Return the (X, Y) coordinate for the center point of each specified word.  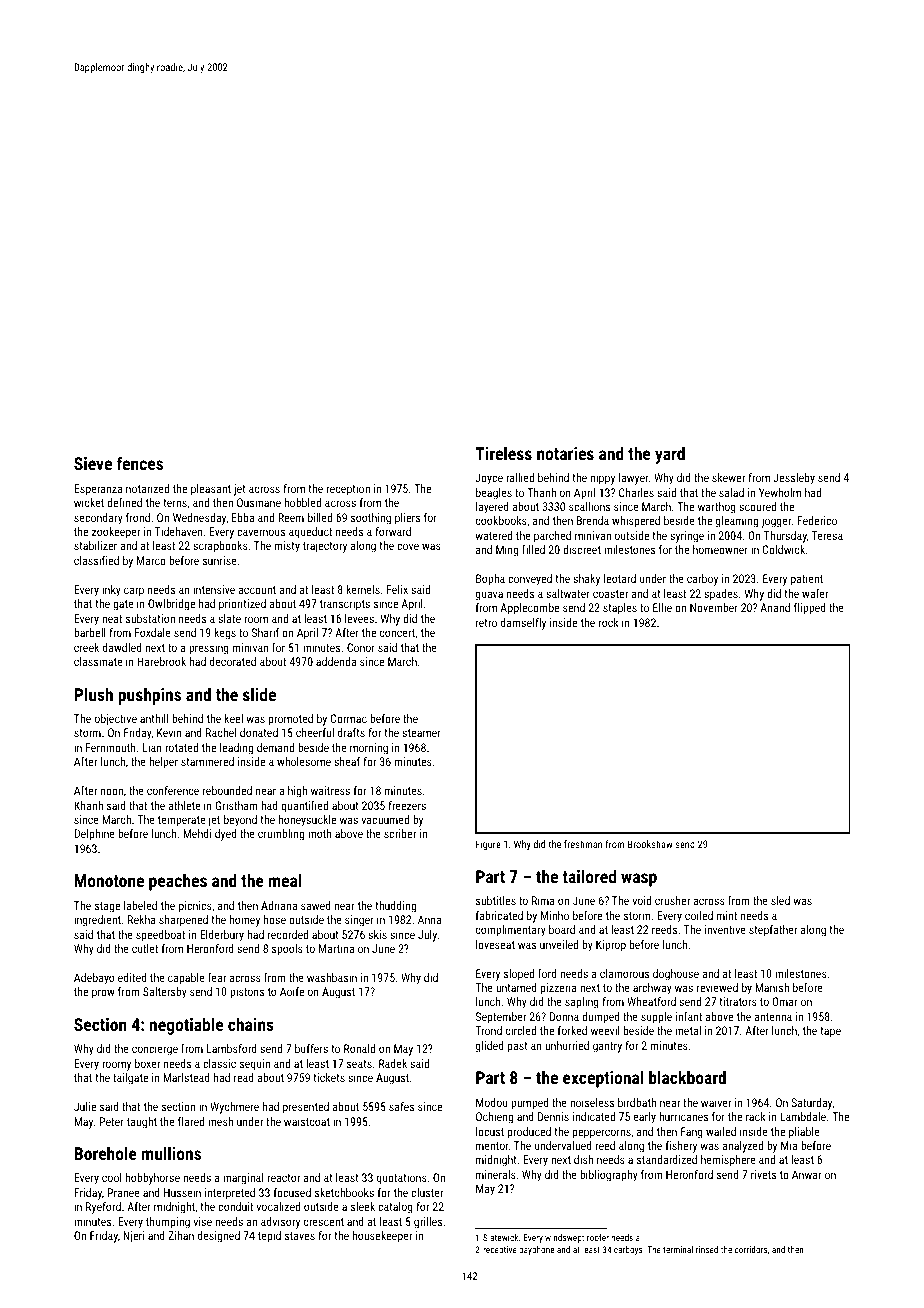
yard (670, 455)
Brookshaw (650, 844)
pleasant (211, 490)
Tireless (503, 453)
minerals (496, 1174)
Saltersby (165, 993)
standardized (667, 1159)
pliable (804, 1133)
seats (359, 1064)
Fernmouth (111, 747)
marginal (243, 1179)
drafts (351, 732)
